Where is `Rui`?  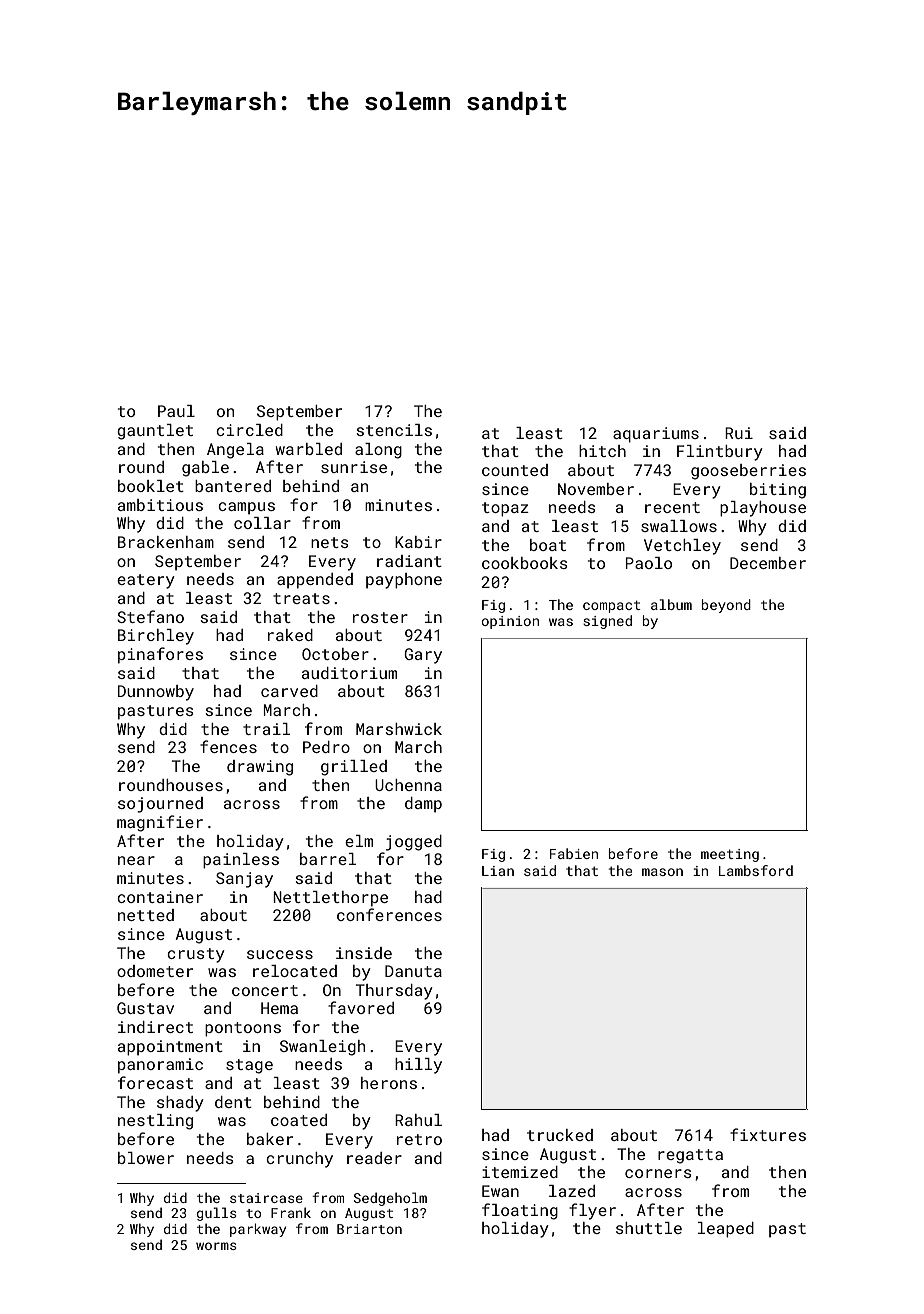
Rui is located at coordinates (739, 433).
